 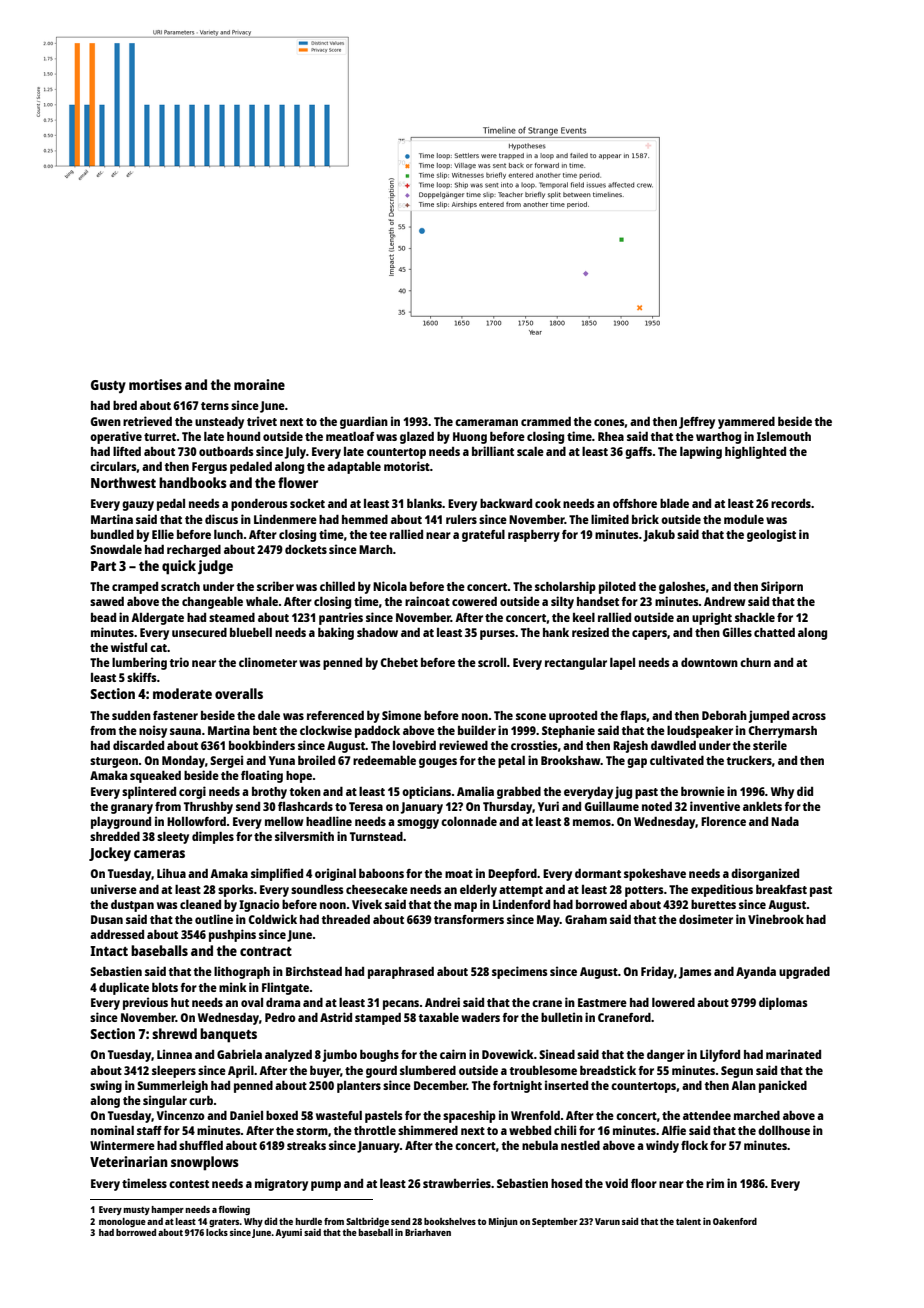 I want to click on Florence, so click(x=723, y=821).
